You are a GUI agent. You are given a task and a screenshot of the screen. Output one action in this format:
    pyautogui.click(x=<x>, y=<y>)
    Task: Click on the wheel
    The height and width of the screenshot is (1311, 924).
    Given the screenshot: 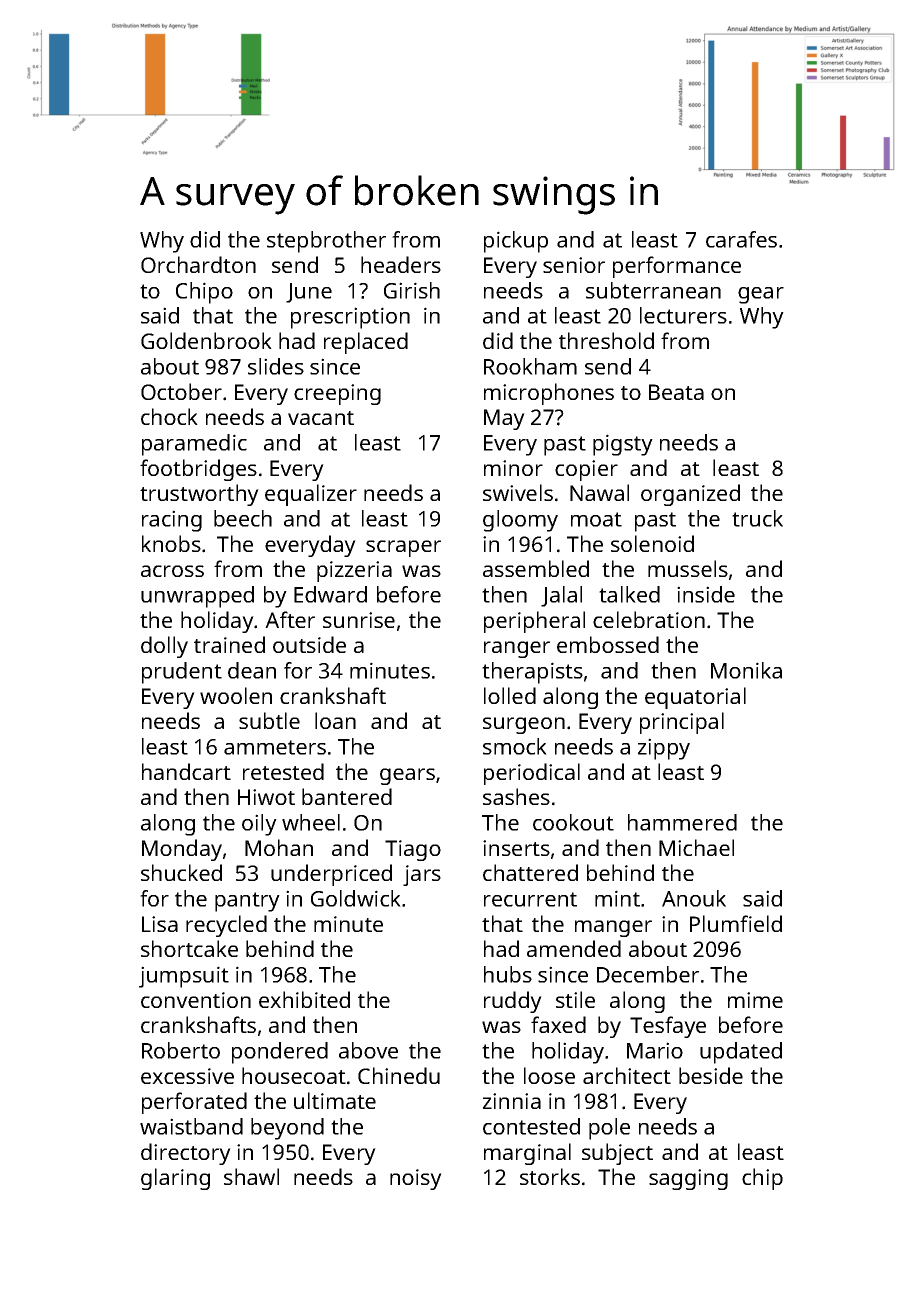 What is the action you would take?
    pyautogui.click(x=311, y=822)
